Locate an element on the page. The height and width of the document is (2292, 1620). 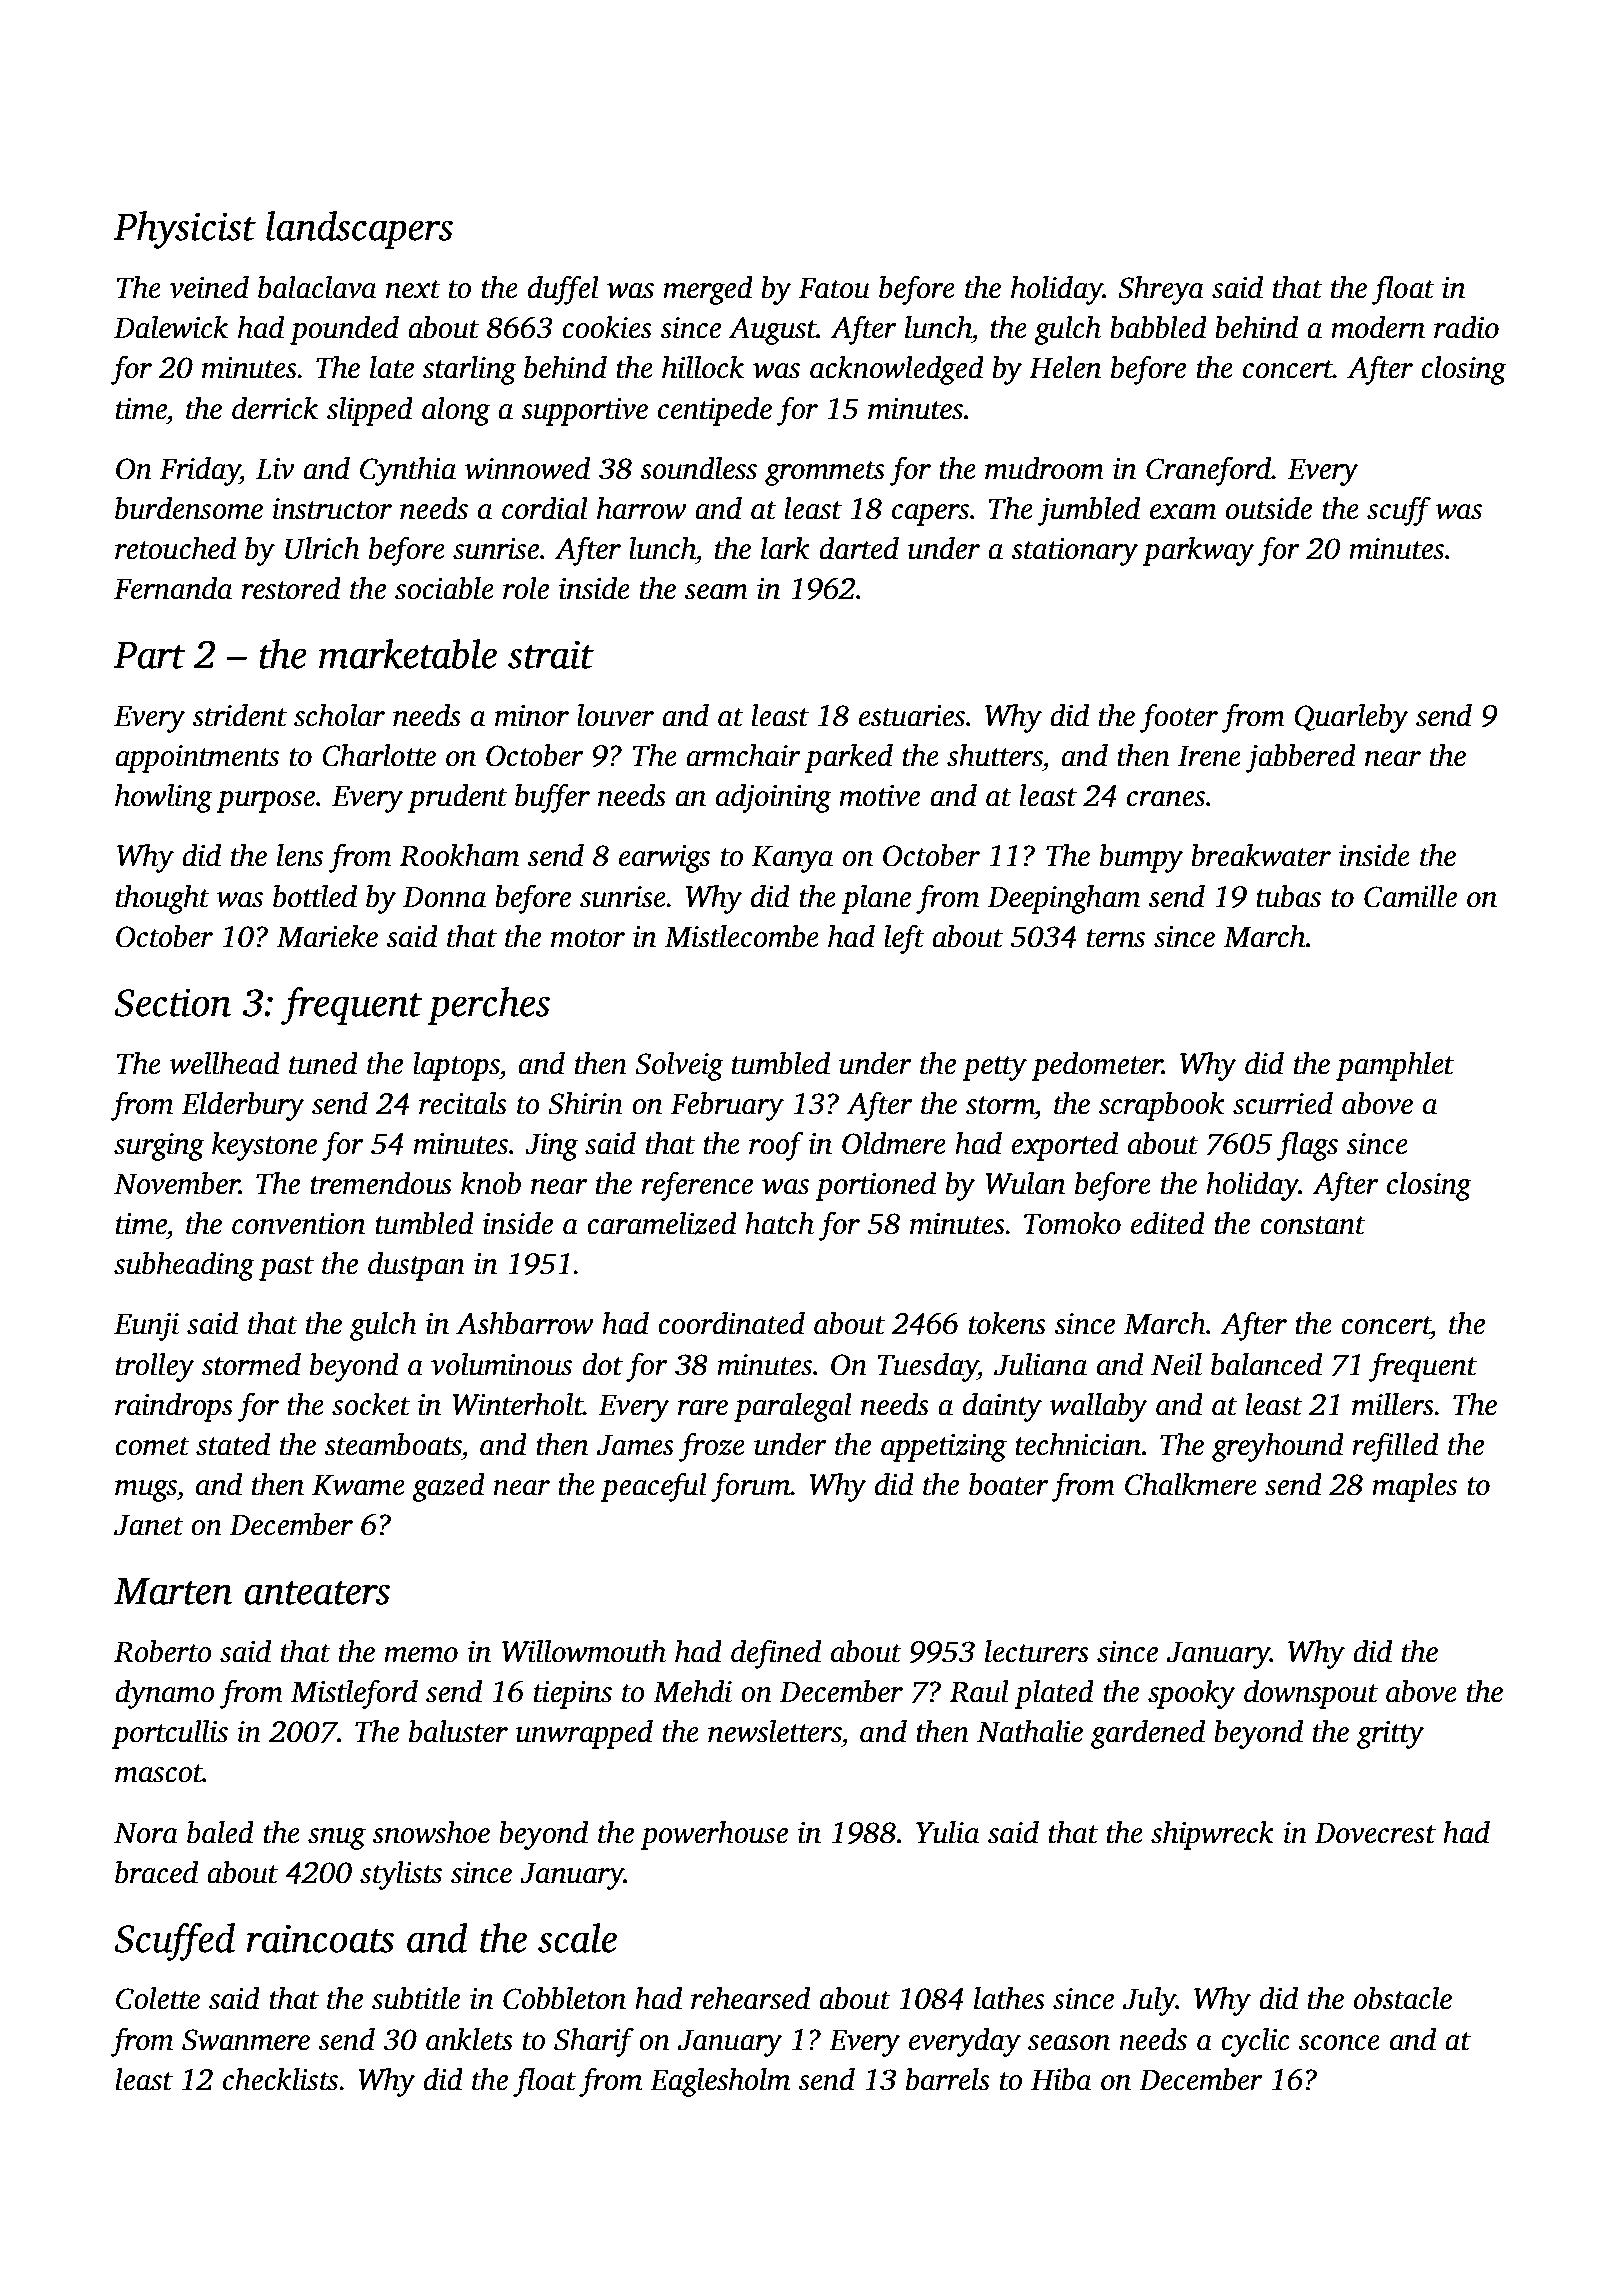
gazed is located at coordinates (448, 1487).
